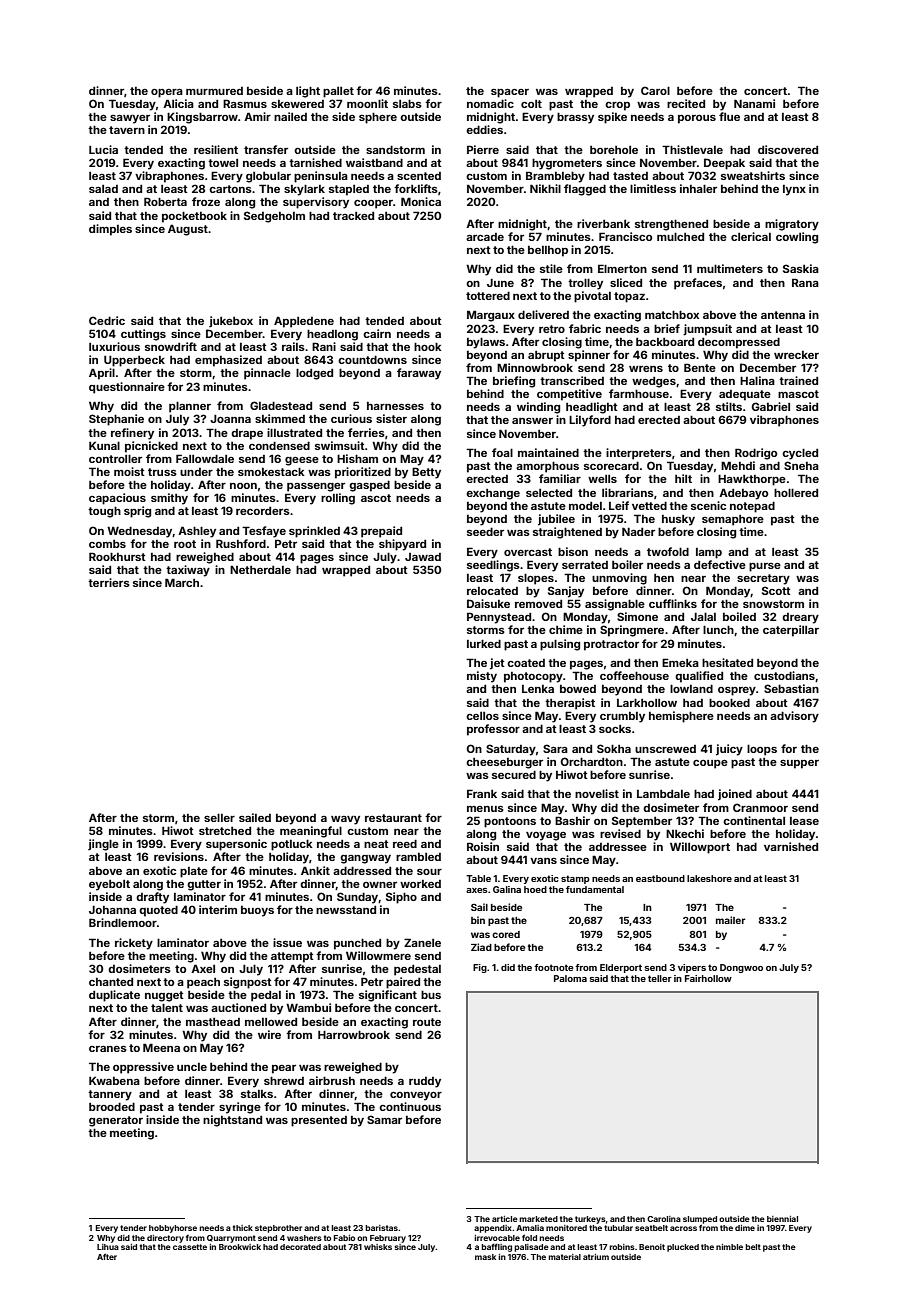 The height and width of the screenshot is (1316, 908). Describe the element at coordinates (130, 119) in the screenshot. I see `sawyer` at that location.
